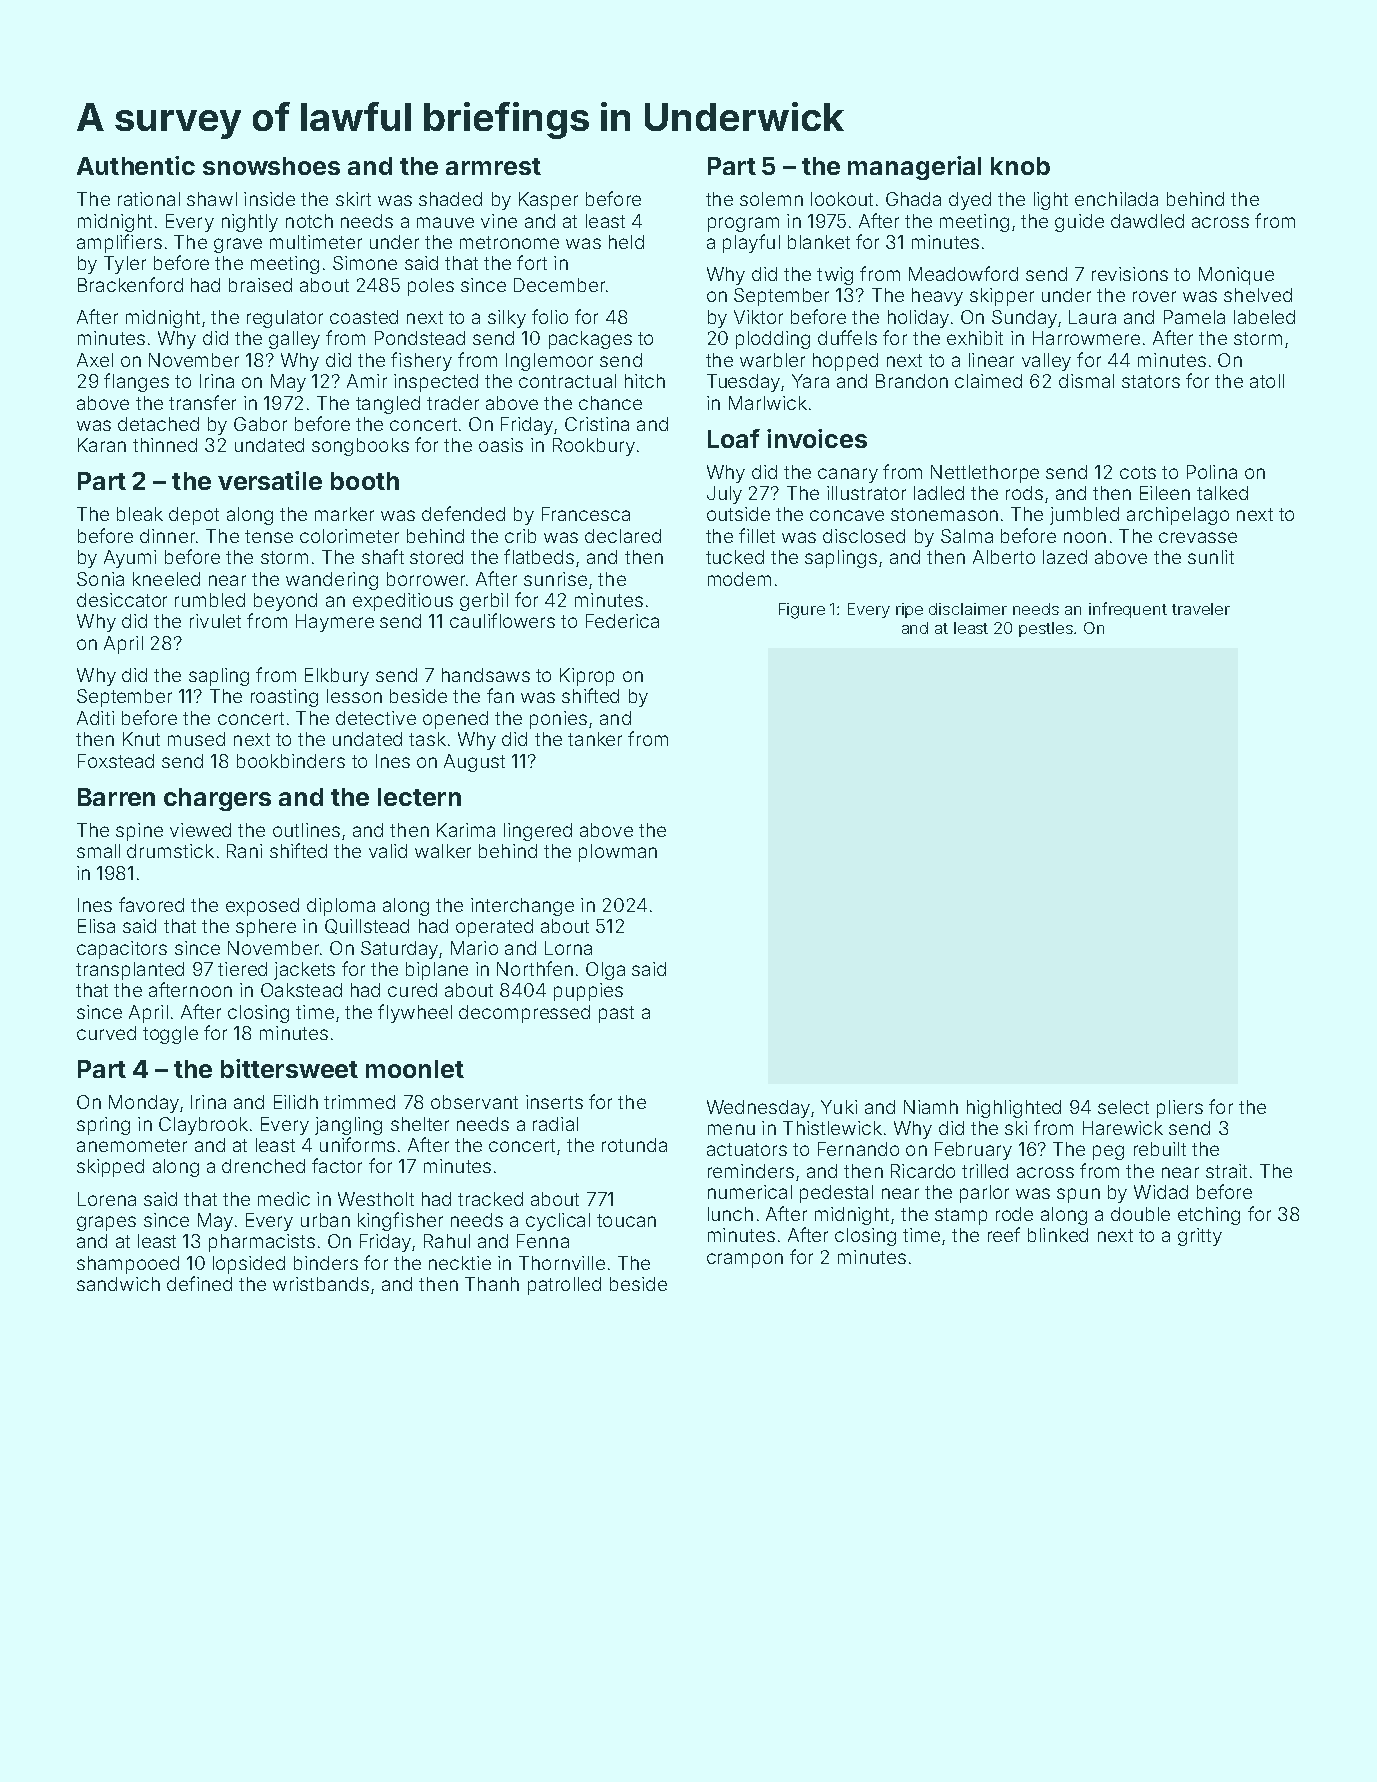  I want to click on tucked, so click(735, 557).
